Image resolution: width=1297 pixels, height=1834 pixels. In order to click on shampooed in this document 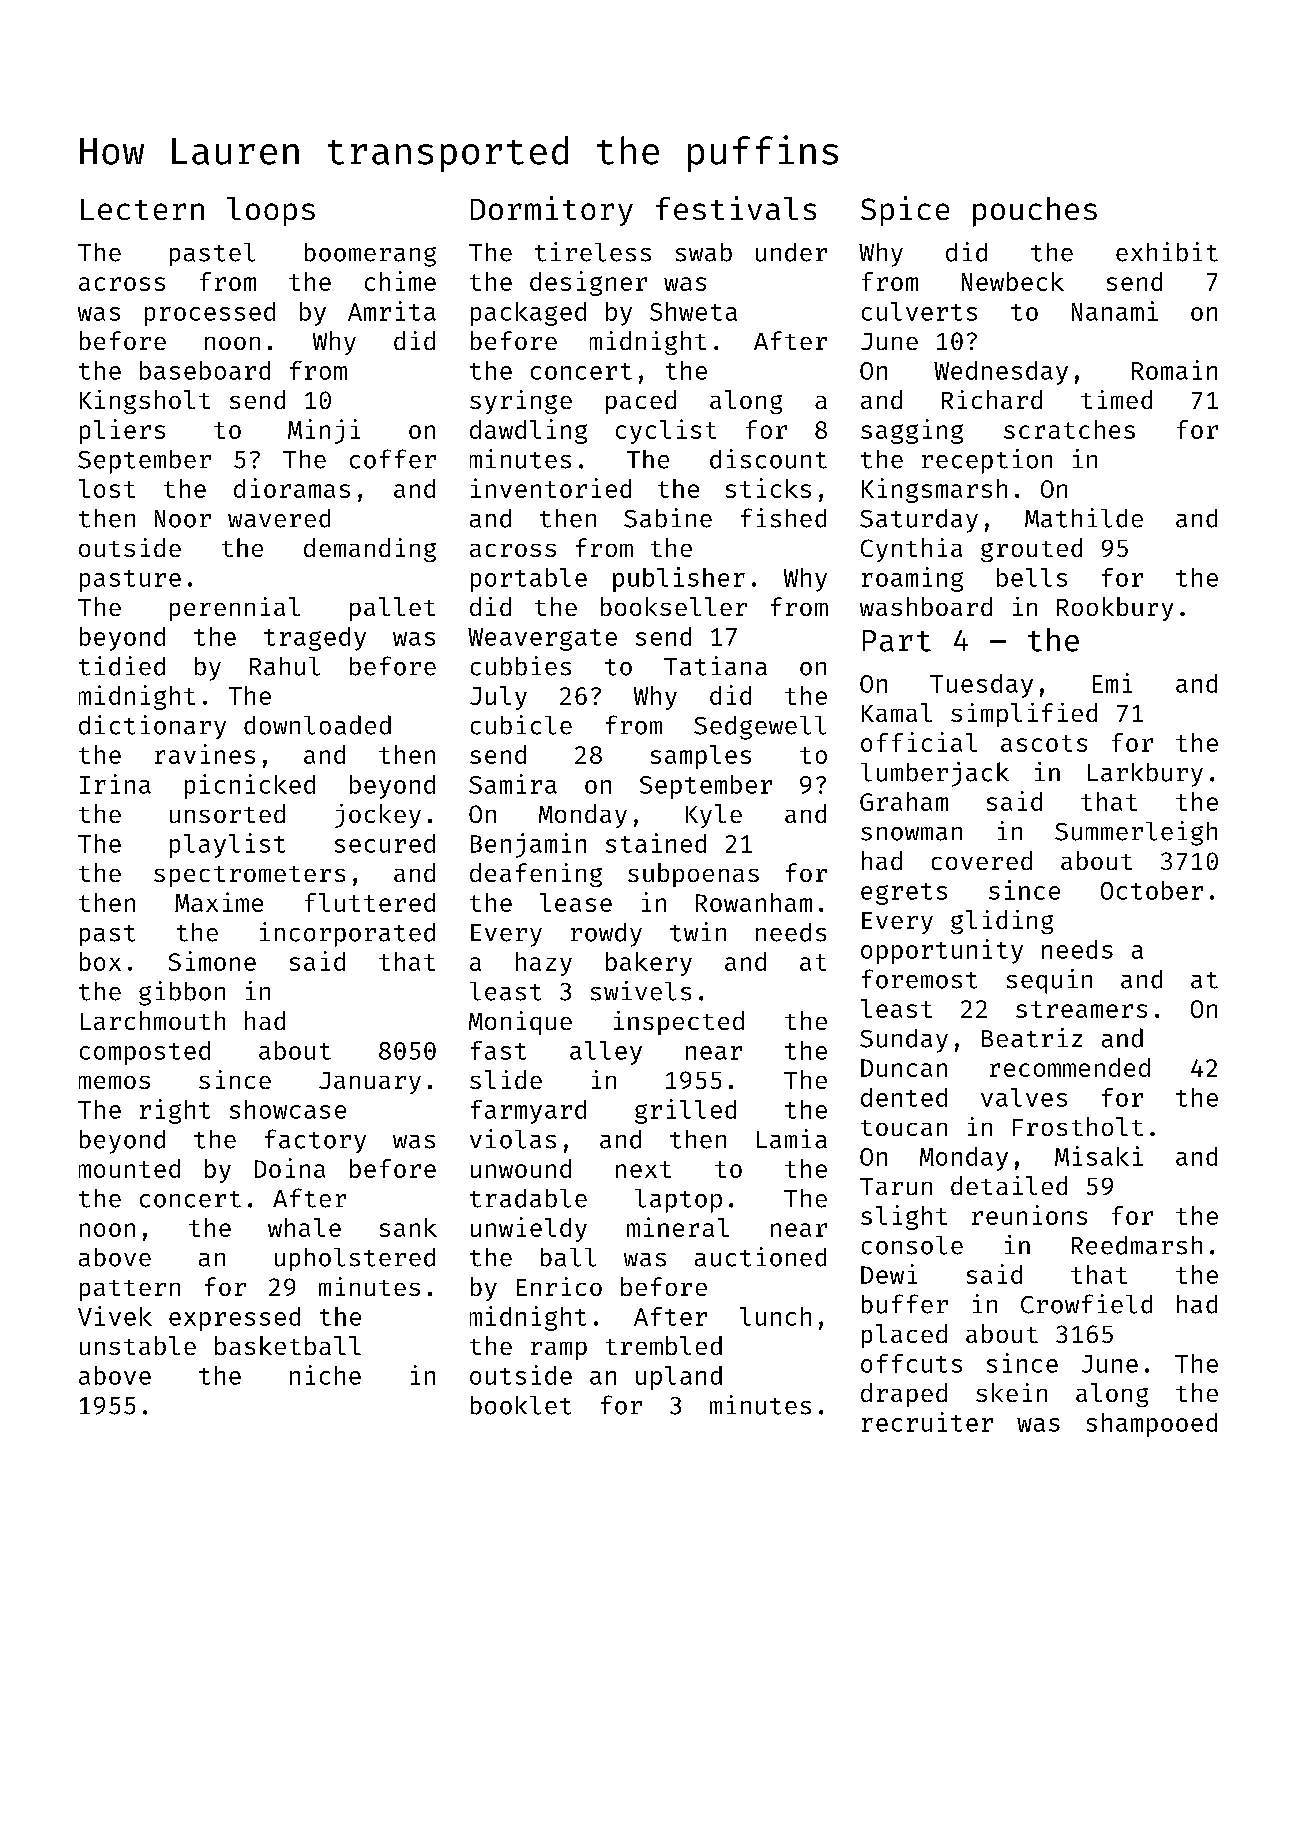, I will do `click(1152, 1425)`.
